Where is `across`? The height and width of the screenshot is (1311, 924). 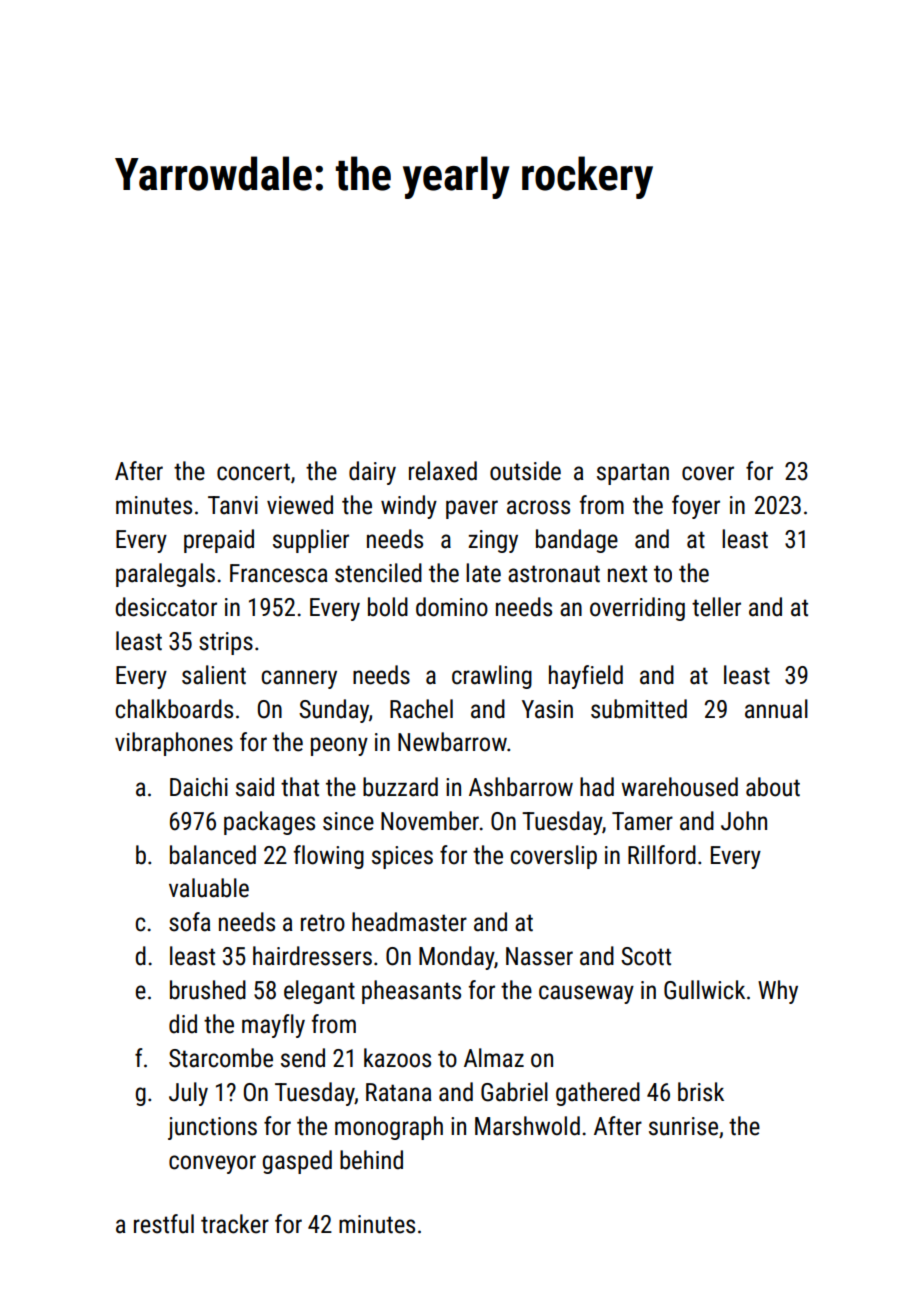 across is located at coordinates (538, 507).
